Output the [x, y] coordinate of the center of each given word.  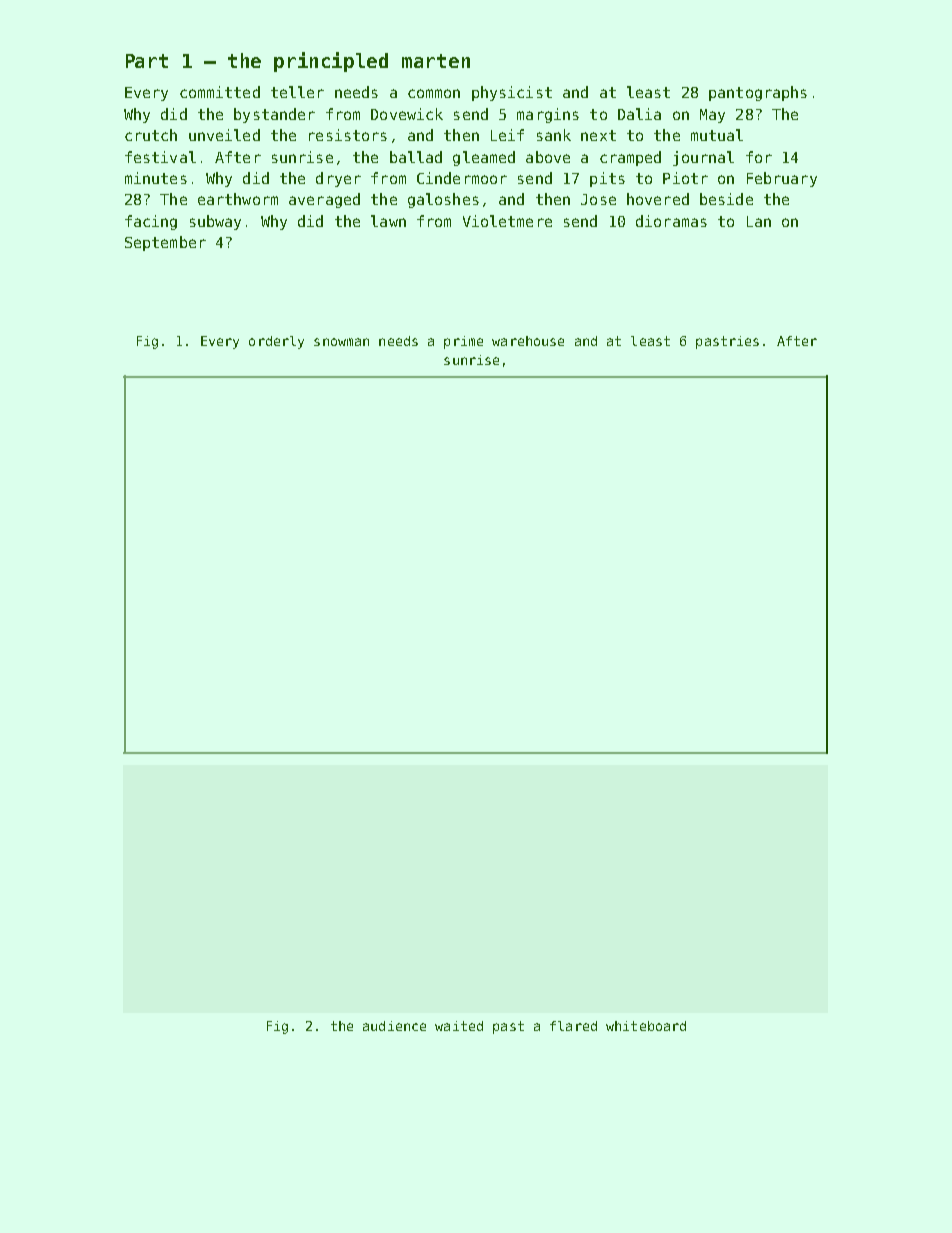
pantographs [758, 93]
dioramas [671, 221]
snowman [341, 342]
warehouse [528, 341]
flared [573, 1026]
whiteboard [646, 1026]
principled [331, 62]
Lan [759, 221]
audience [394, 1026]
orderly [276, 342]
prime [463, 342]
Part [147, 61]
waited [459, 1026]
